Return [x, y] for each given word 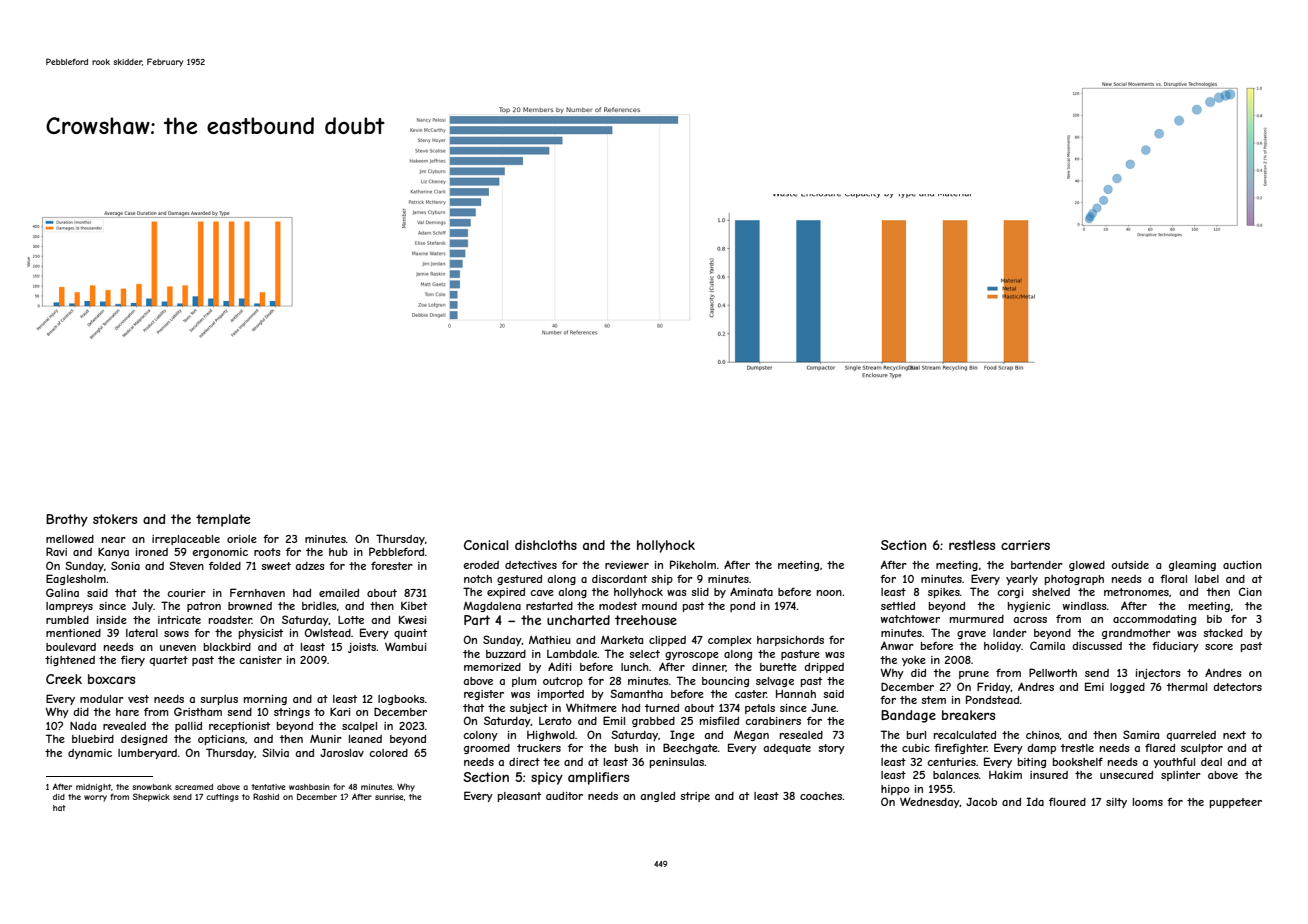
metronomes [1136, 592]
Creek [64, 679]
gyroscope [692, 656]
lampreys [69, 607]
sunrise [389, 797]
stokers [115, 519]
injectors [1158, 673]
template [223, 520]
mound [659, 606]
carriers [1025, 545]
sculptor [1202, 749]
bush [626, 748]
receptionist [239, 727]
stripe [695, 797]
